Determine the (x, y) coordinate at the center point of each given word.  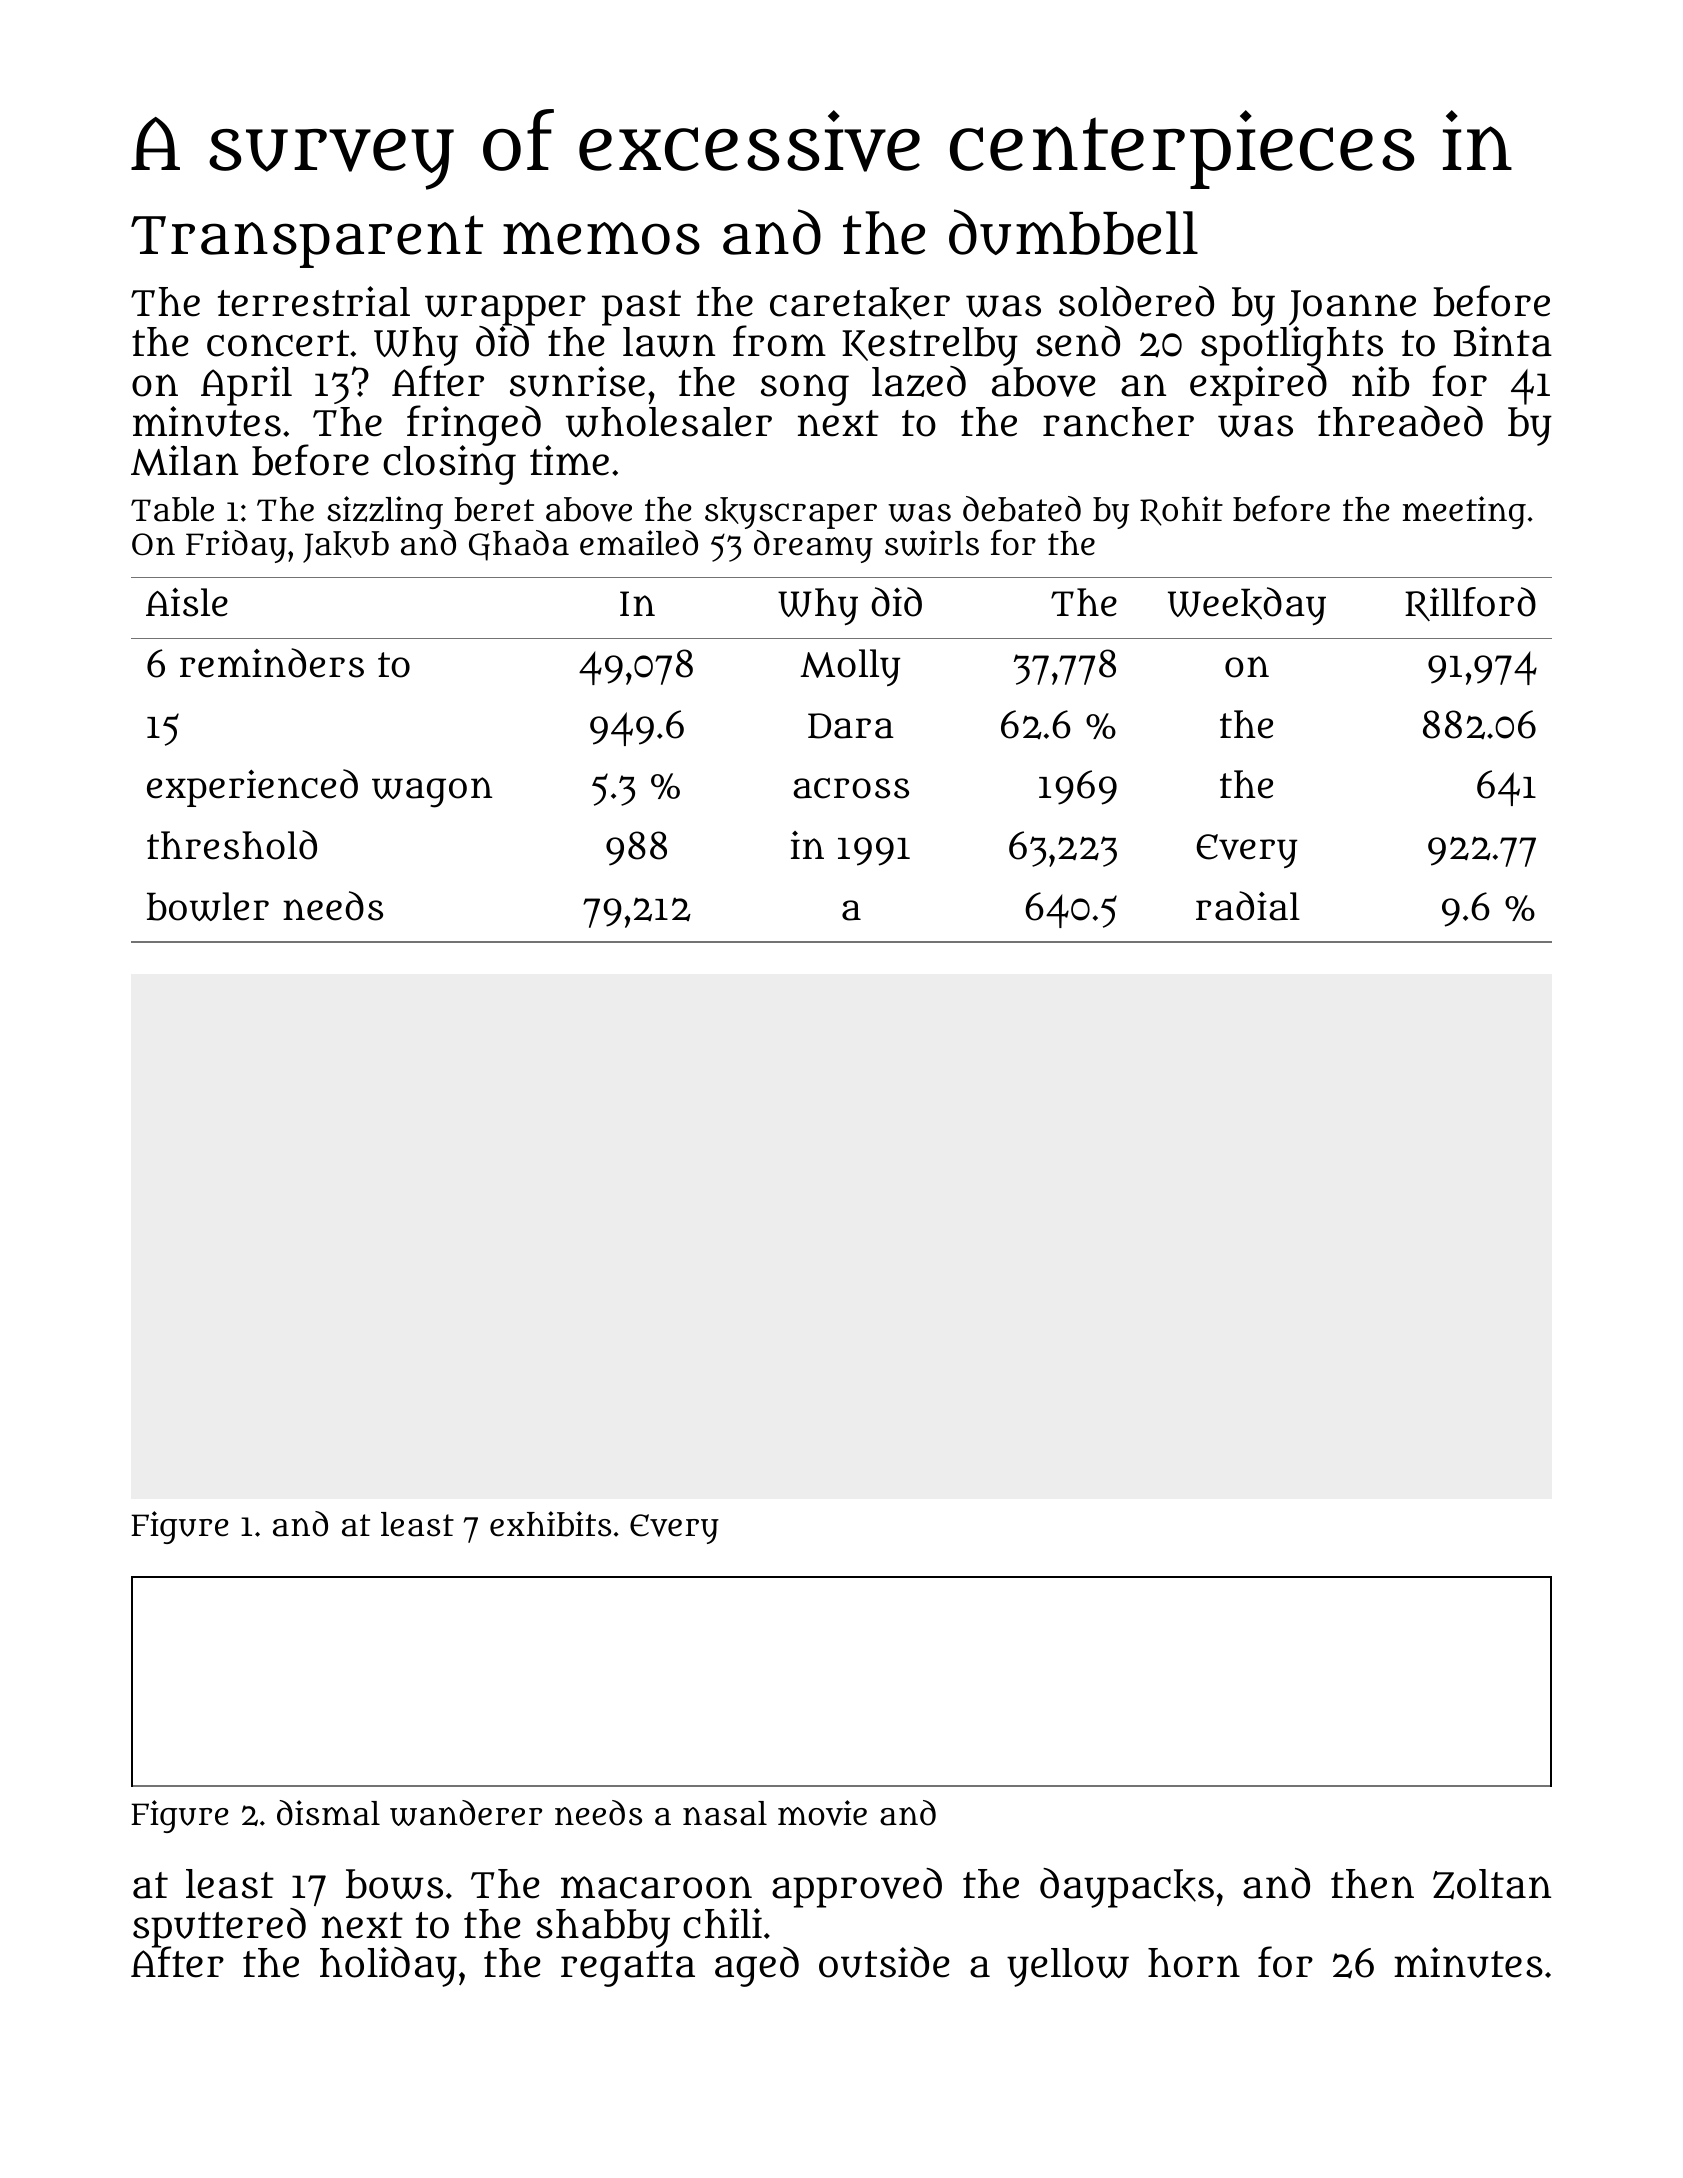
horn (1194, 1963)
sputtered (219, 1928)
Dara (851, 726)
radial (1248, 906)
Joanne (1352, 307)
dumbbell (1073, 232)
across (851, 788)
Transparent (307, 241)
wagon (432, 792)
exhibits (550, 1524)
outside (884, 1962)
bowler (208, 906)
